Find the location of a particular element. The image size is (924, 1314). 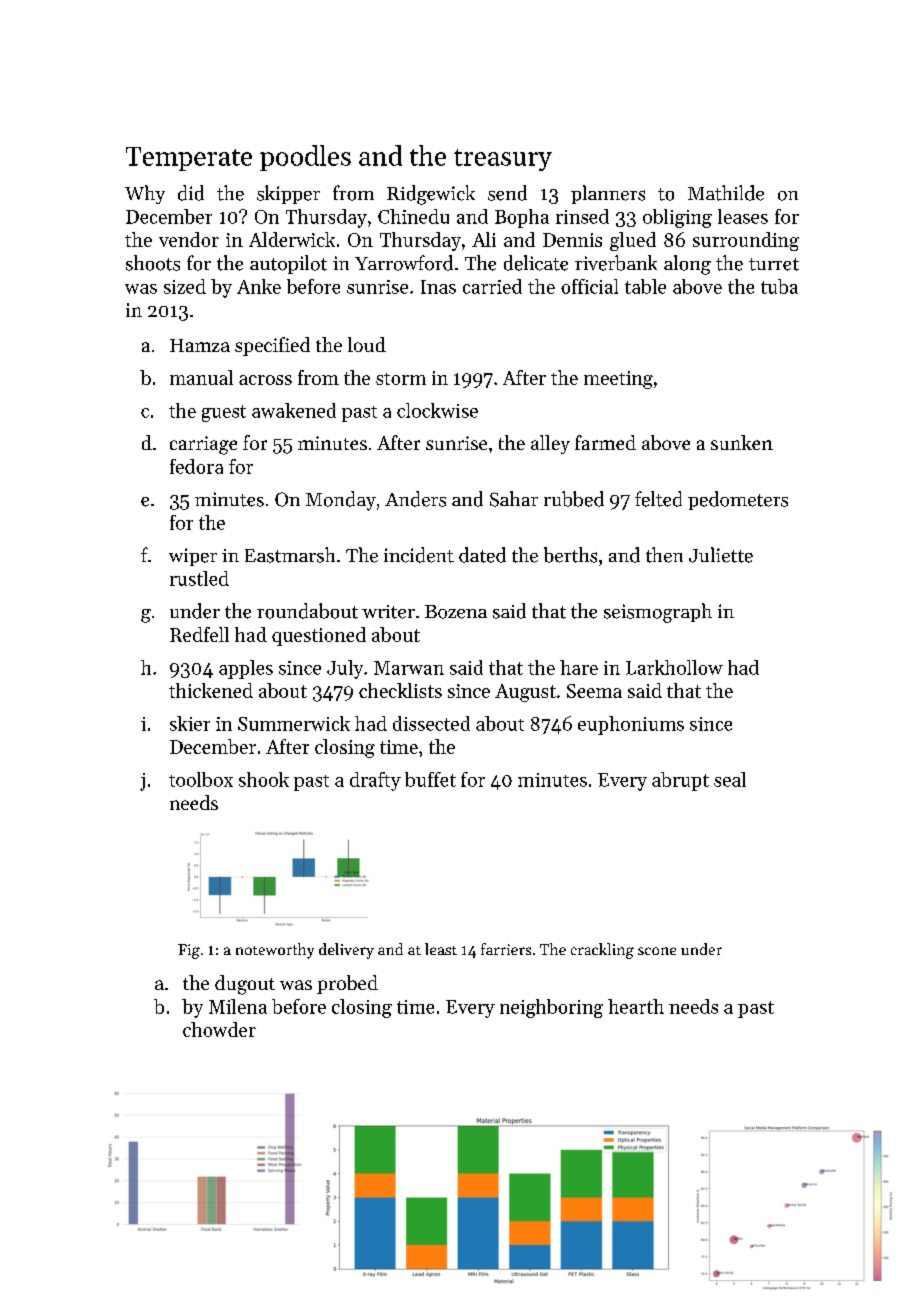

specified is located at coordinates (272, 346).
